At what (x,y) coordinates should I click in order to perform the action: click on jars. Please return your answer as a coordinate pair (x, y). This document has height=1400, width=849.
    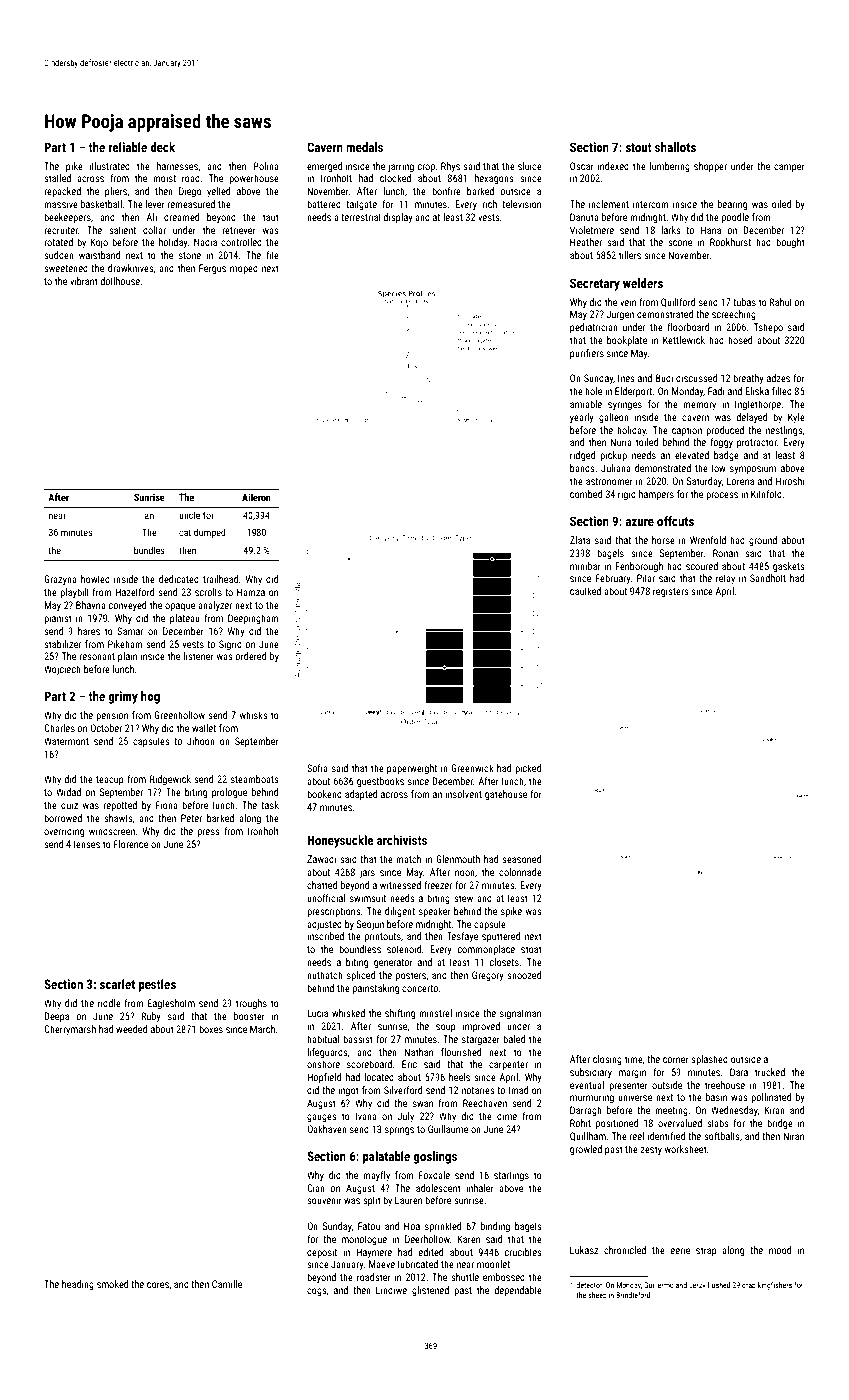
    Looking at the image, I should click on (367, 873).
